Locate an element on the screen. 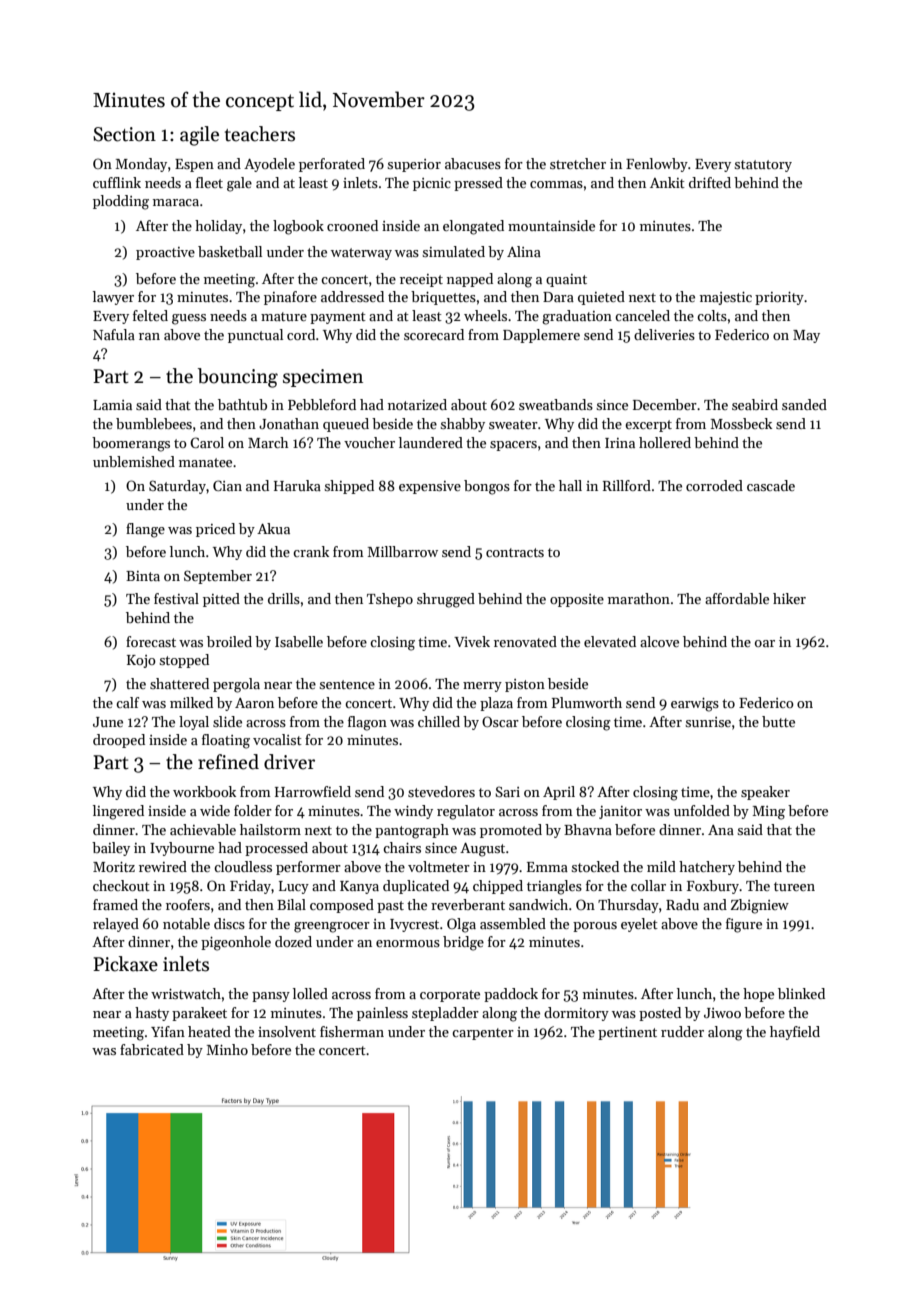 This screenshot has height=1314, width=924. crank is located at coordinates (311, 551).
